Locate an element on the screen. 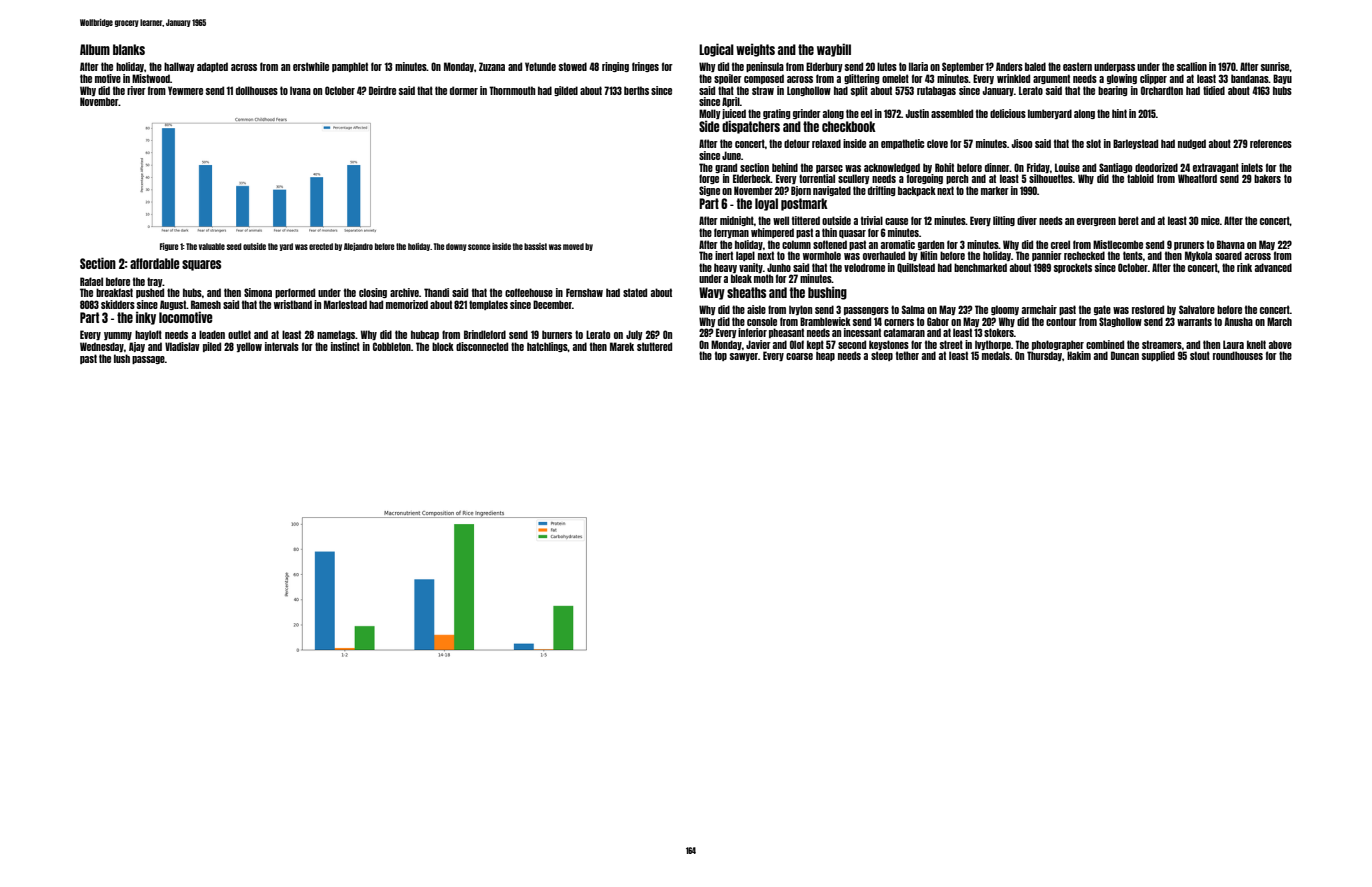 The width and height of the screenshot is (1372, 887). top is located at coordinates (721, 356).
